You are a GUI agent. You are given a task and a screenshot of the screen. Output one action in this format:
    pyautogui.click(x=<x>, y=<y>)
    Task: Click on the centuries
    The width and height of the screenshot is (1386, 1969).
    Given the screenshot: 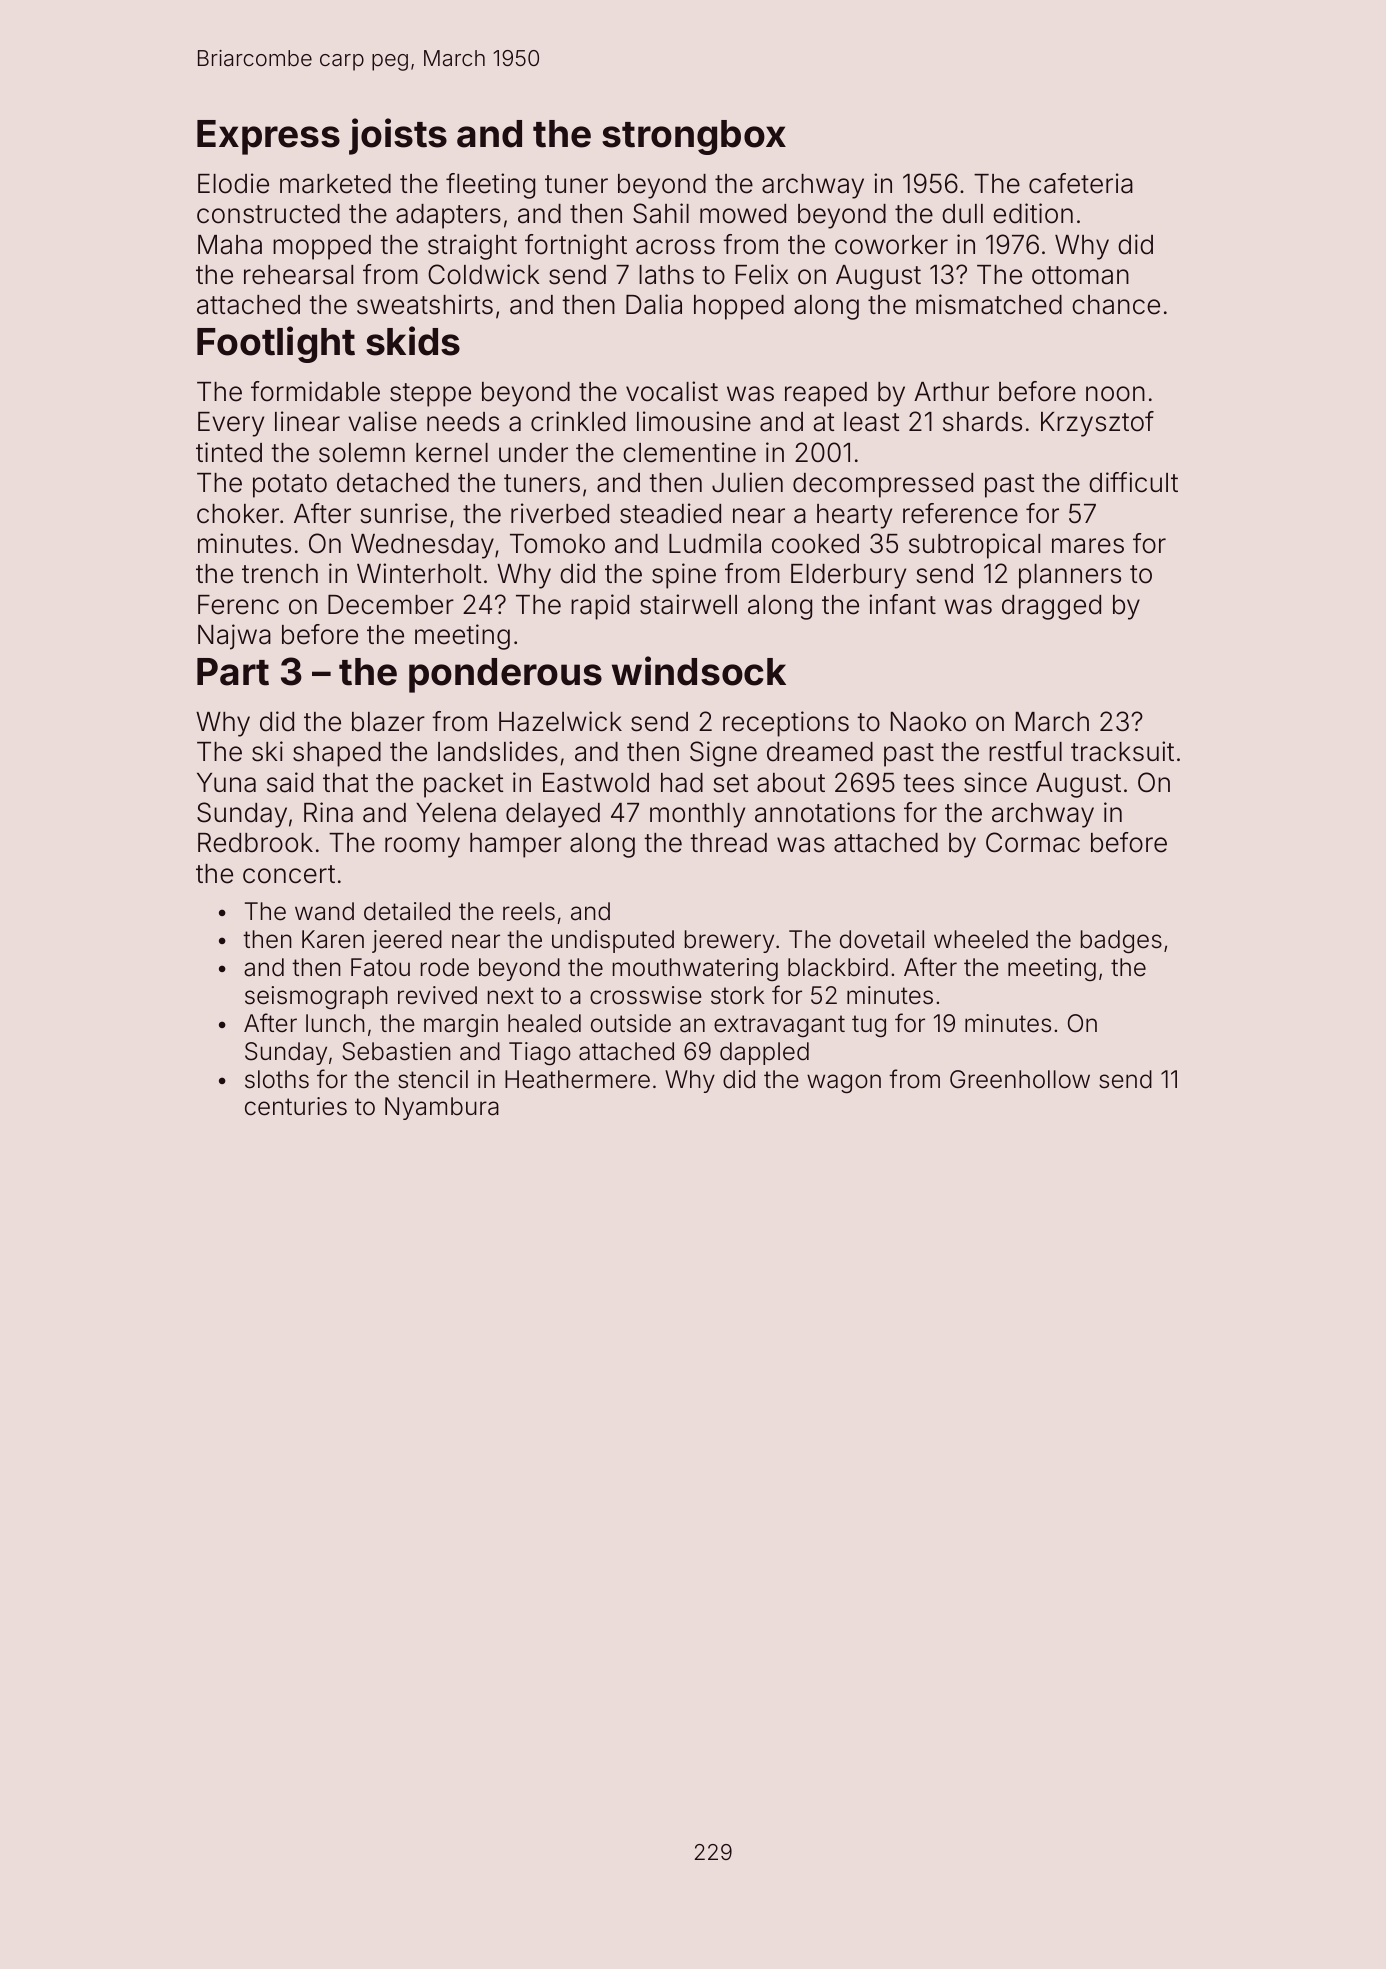 What is the action you would take?
    pyautogui.click(x=296, y=1106)
